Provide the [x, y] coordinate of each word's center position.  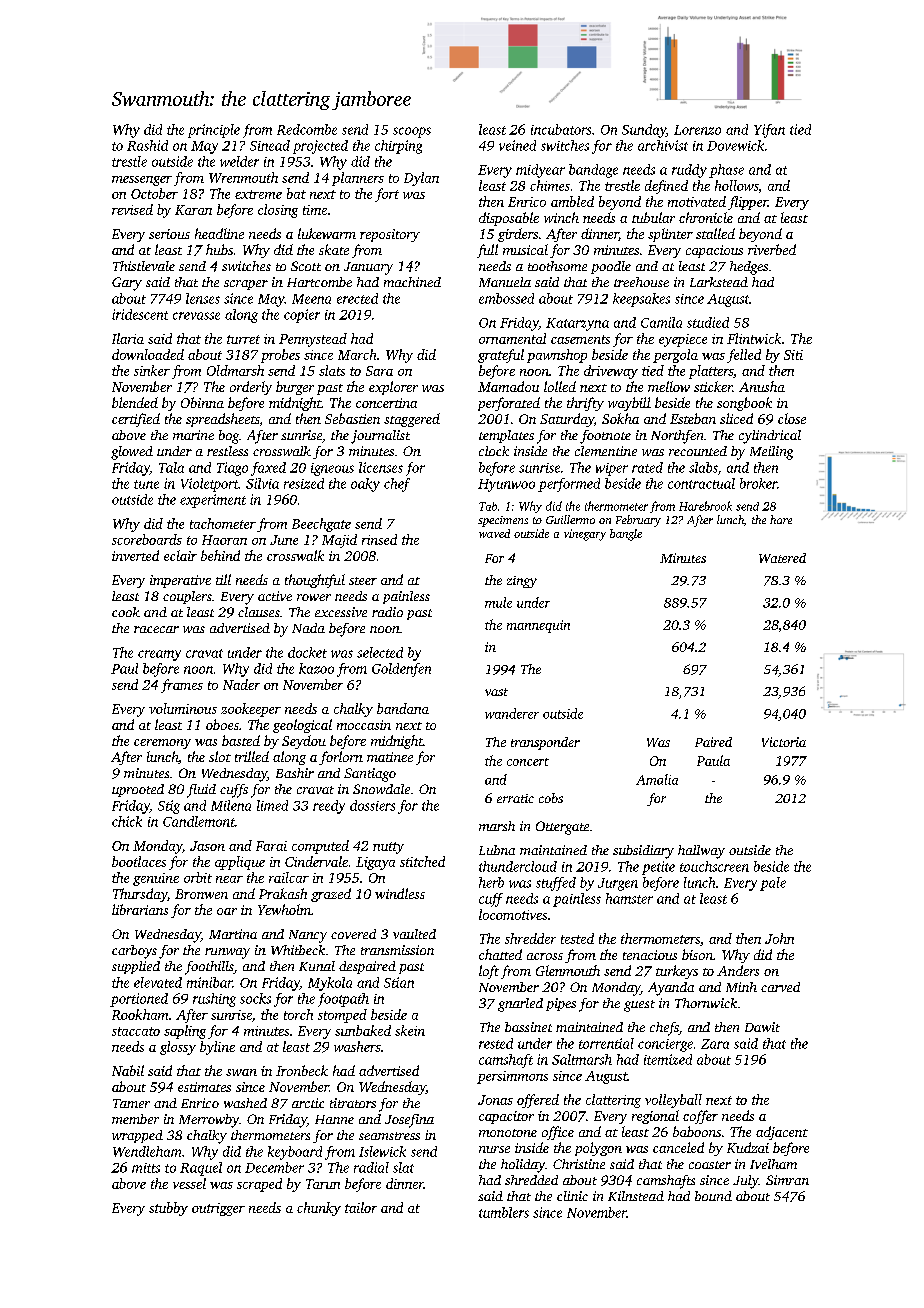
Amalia [657, 779]
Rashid [147, 145]
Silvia [262, 483]
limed [272, 805]
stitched [422, 861]
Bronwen [201, 894]
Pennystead [313, 340]
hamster [629, 898]
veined [517, 145]
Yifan [769, 131]
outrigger [218, 1209]
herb [491, 882]
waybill [629, 404]
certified [136, 420]
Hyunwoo [506, 485]
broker [758, 483]
